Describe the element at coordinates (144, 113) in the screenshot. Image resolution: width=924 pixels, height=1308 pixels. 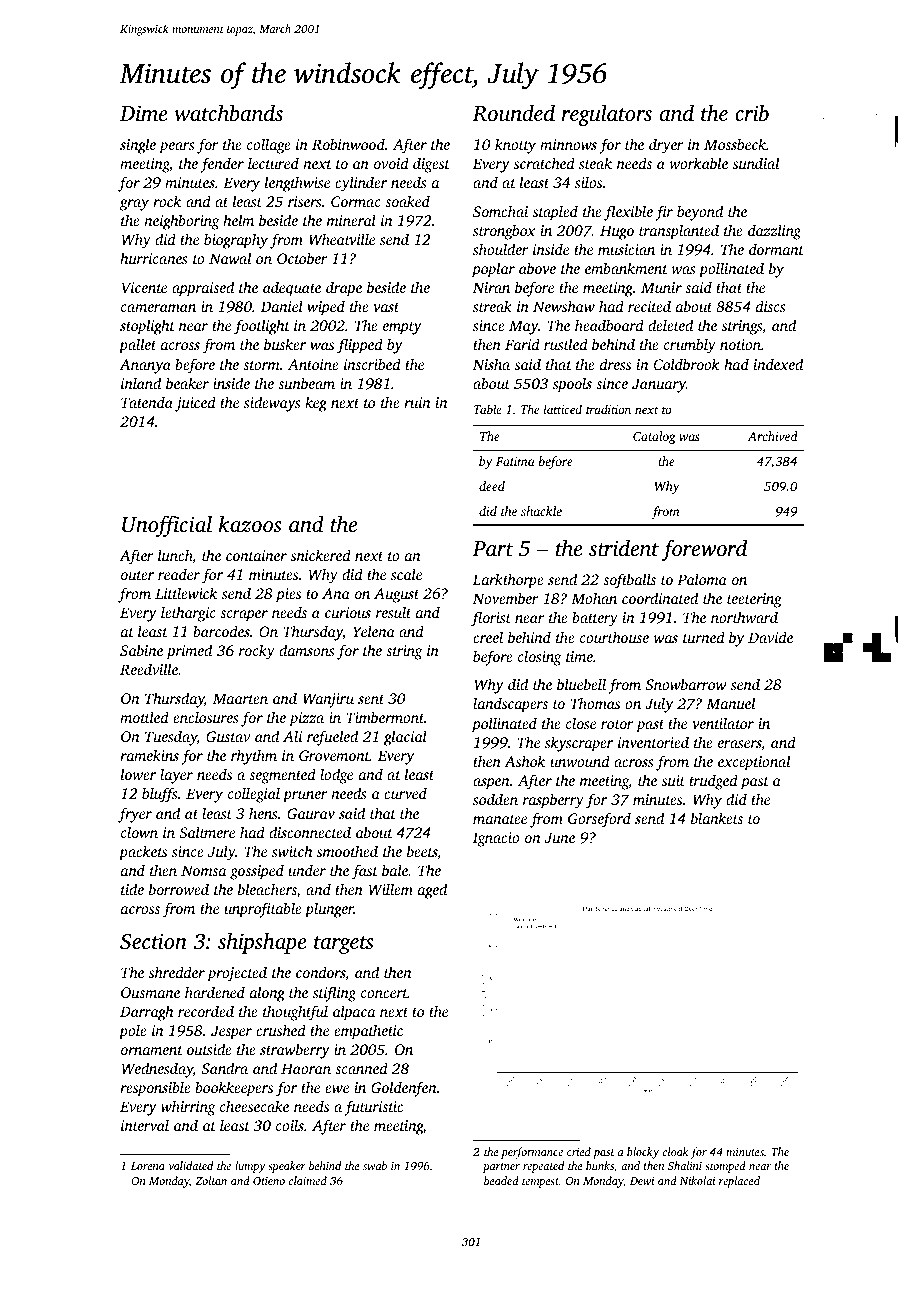
I see `Dime` at that location.
